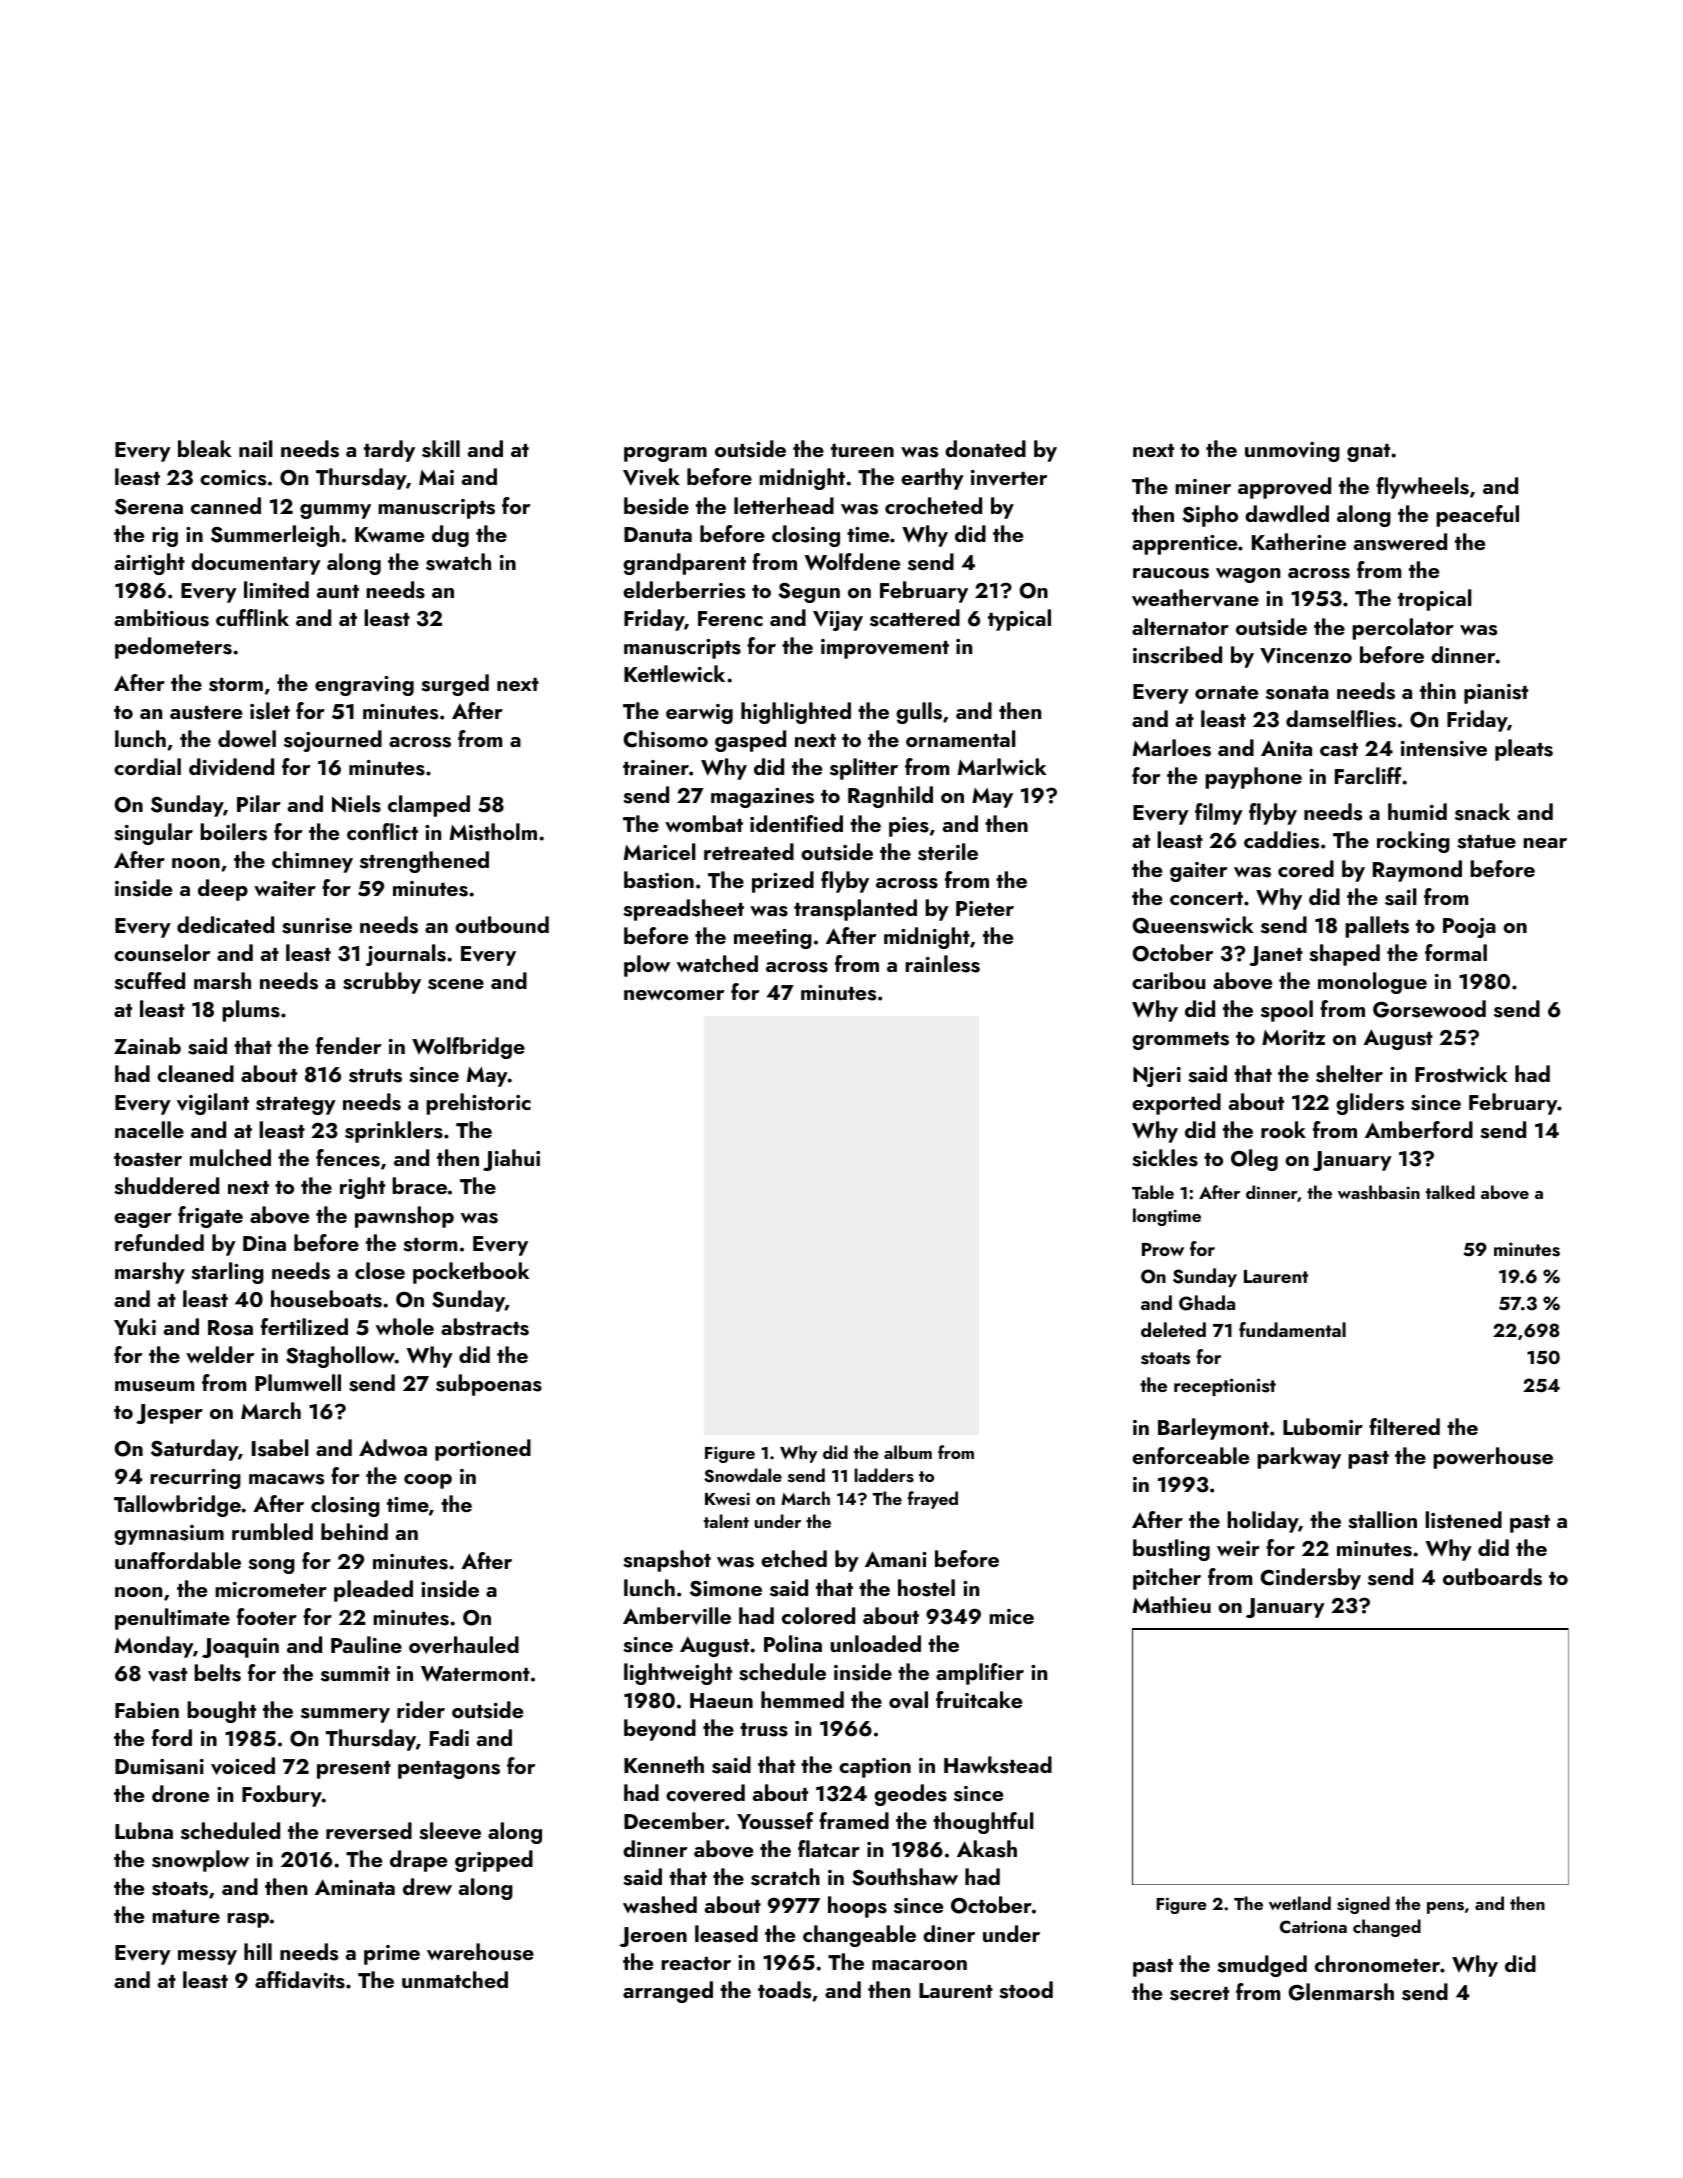  What do you see at coordinates (1496, 694) in the screenshot?
I see `pianist` at bounding box center [1496, 694].
